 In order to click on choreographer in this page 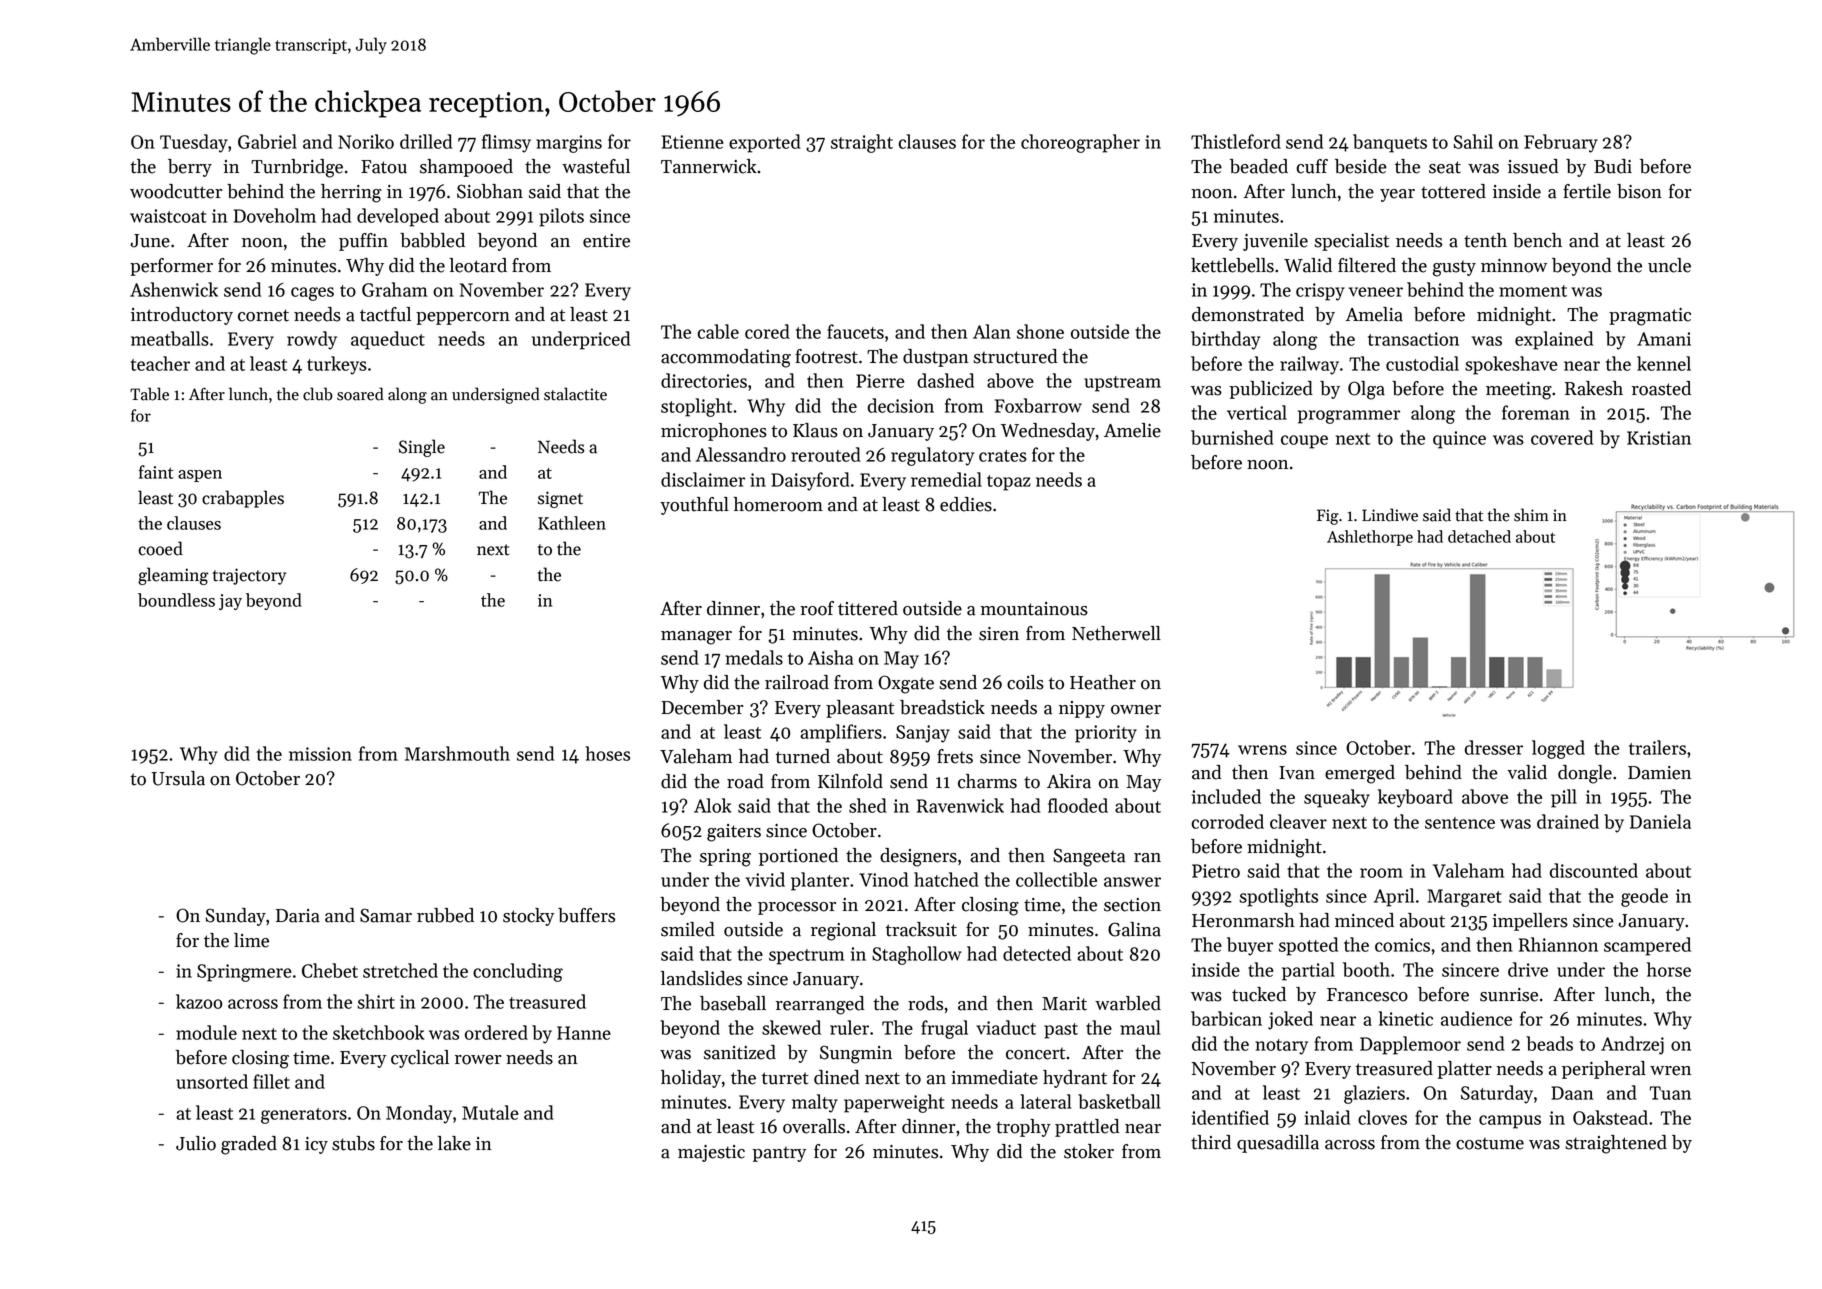, I will do `click(1080, 143)`.
